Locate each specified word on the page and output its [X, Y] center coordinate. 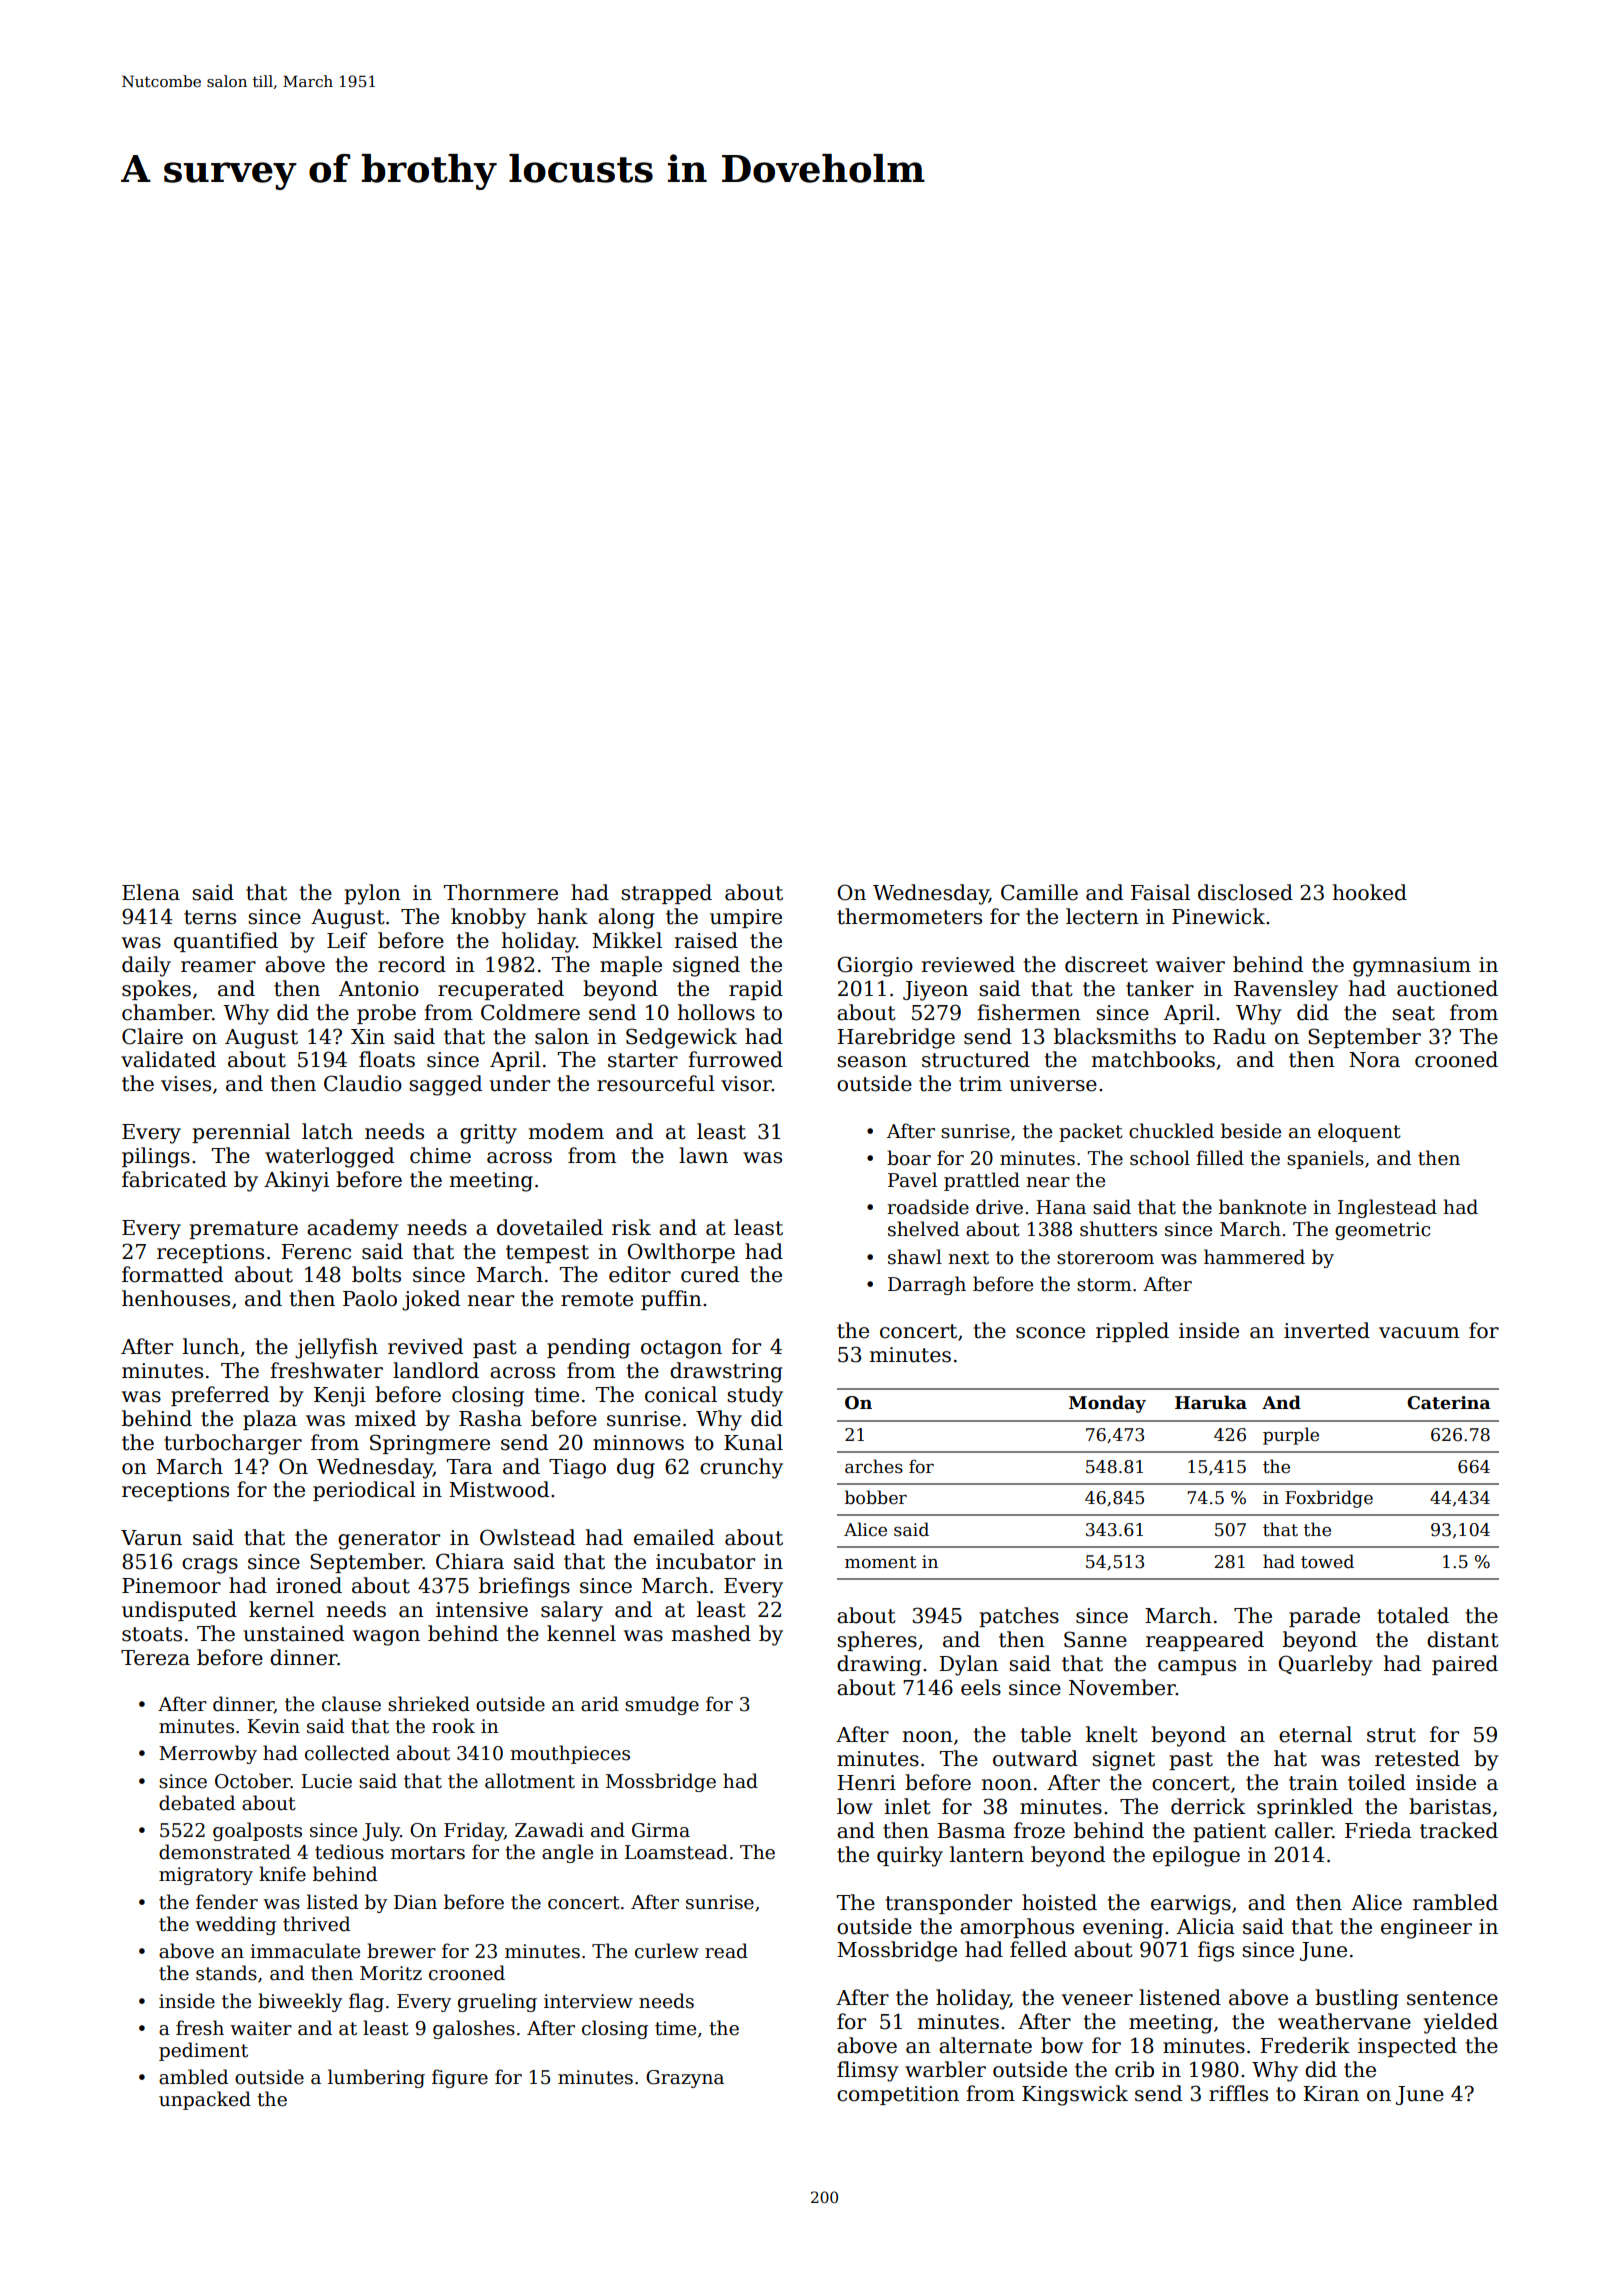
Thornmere [501, 892]
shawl [915, 1257]
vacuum [1419, 1333]
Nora [1374, 1060]
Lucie [326, 1781]
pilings [156, 1157]
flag [366, 2002]
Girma [661, 1830]
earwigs [1191, 1905]
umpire [746, 918]
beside [1251, 1131]
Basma [971, 1831]
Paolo [370, 1298]
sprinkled [1305, 1808]
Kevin [273, 1726]
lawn [703, 1155]
